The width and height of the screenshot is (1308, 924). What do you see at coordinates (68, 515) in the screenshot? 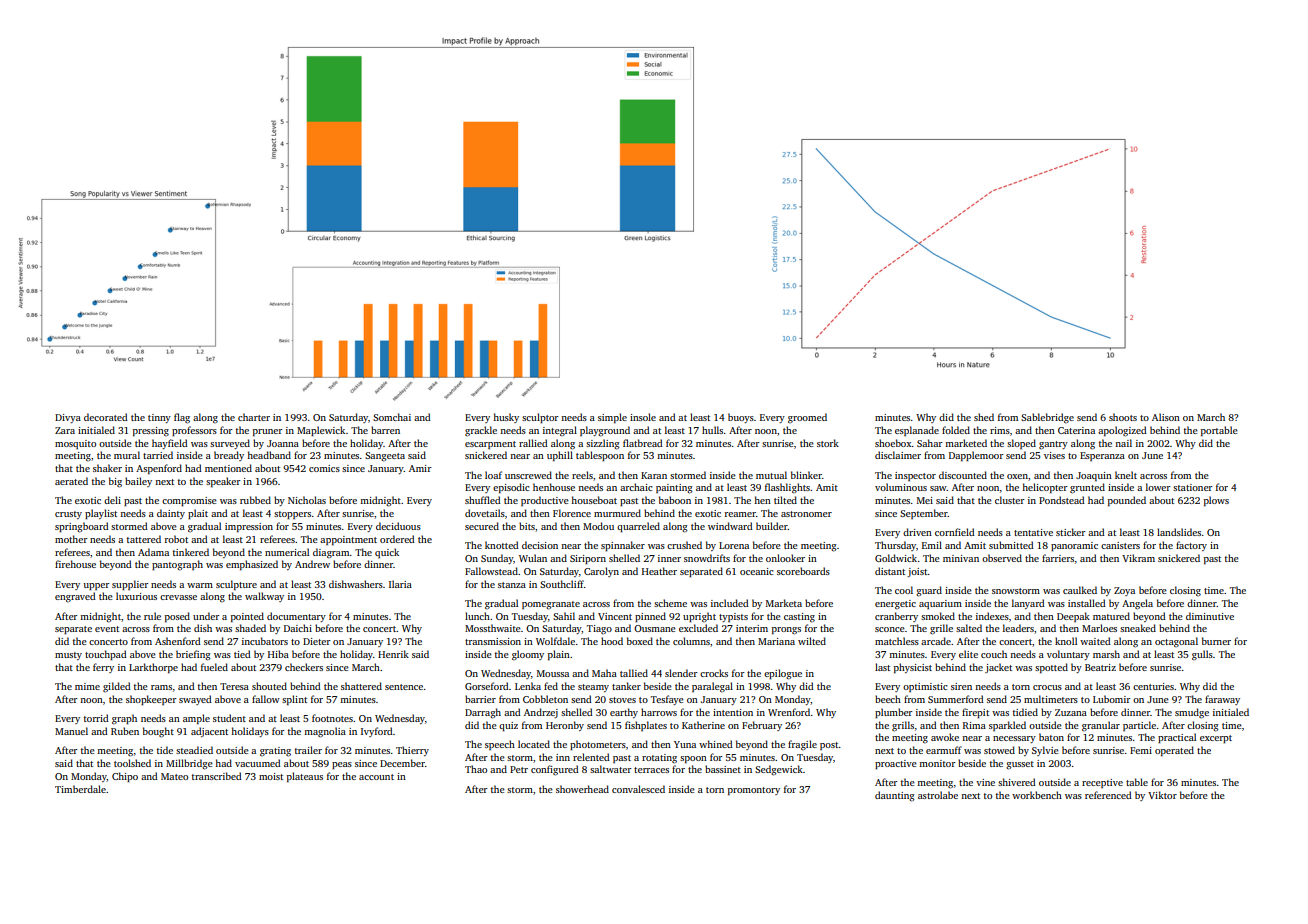
I see `crusty` at bounding box center [68, 515].
